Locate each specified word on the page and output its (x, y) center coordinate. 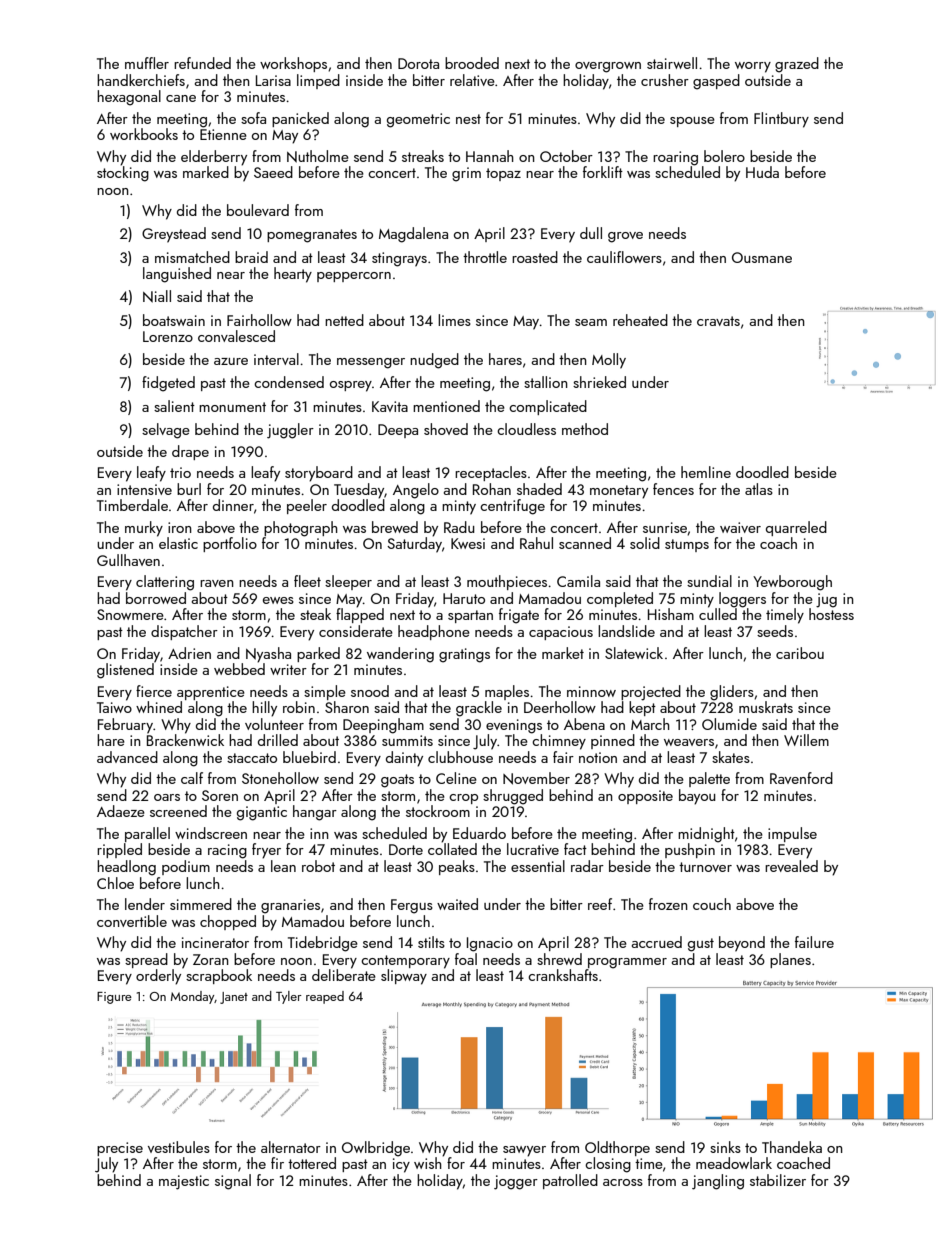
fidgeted (168, 384)
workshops (293, 64)
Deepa (398, 431)
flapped (360, 615)
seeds (775, 631)
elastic (178, 543)
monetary (619, 492)
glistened (125, 671)
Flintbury (781, 120)
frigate (519, 616)
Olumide (729, 724)
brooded (472, 63)
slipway (404, 977)
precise (120, 1149)
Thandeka (792, 1147)
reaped (325, 997)
